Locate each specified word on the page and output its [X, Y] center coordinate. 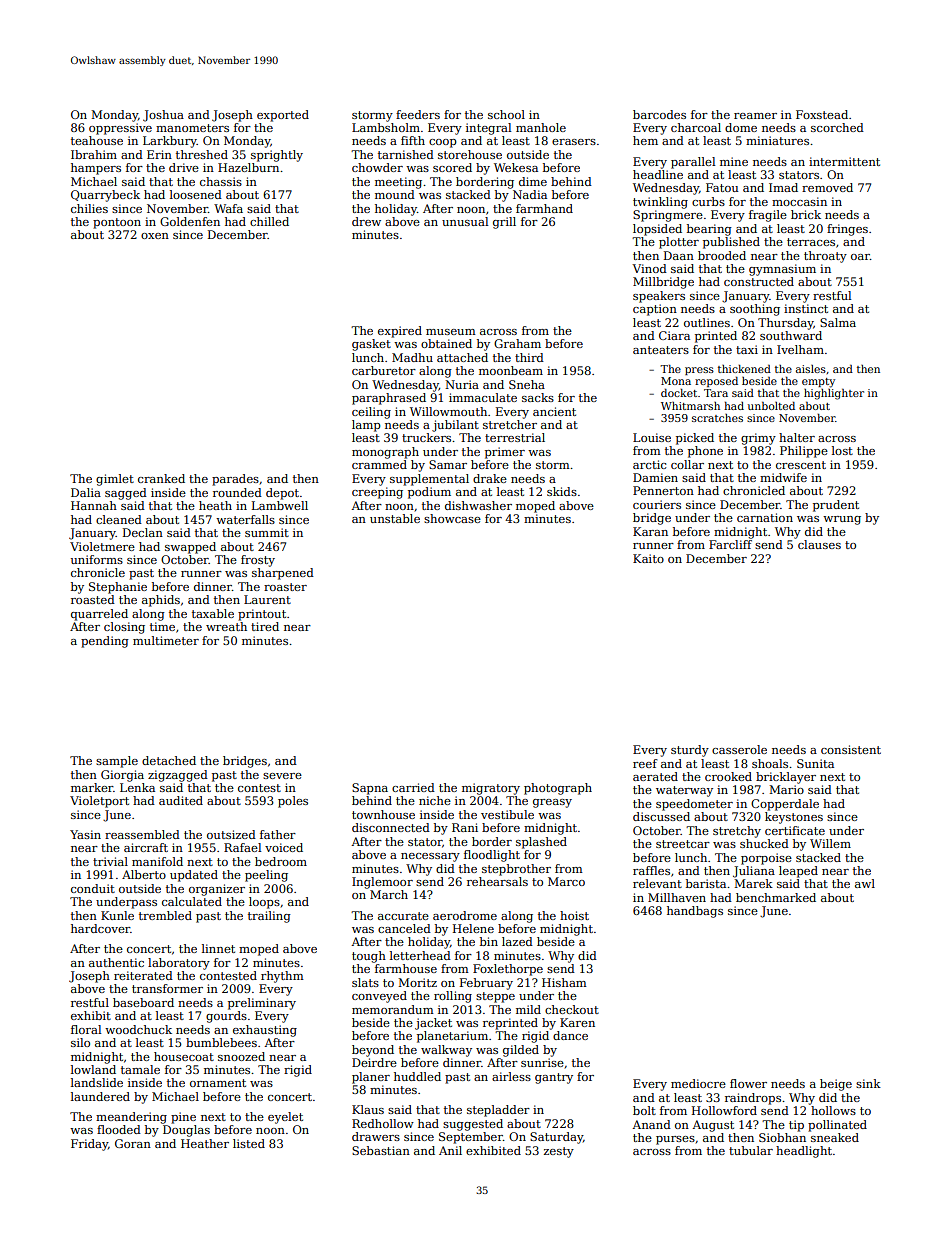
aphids [161, 601]
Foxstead [822, 114]
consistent [851, 749]
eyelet [285, 1118]
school [506, 114]
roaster [285, 587]
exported [283, 116]
